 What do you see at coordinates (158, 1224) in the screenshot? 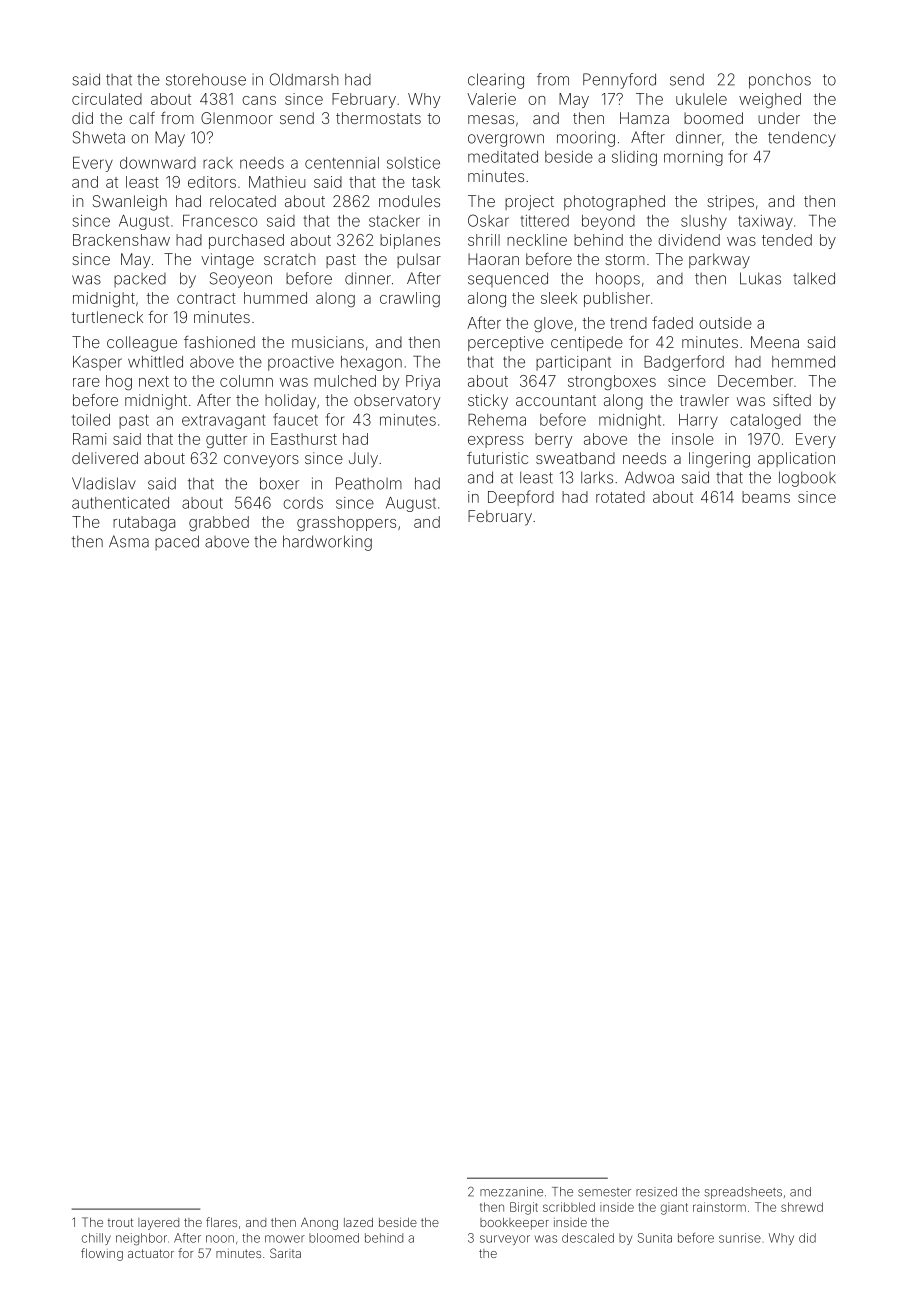
I see `layered` at bounding box center [158, 1224].
